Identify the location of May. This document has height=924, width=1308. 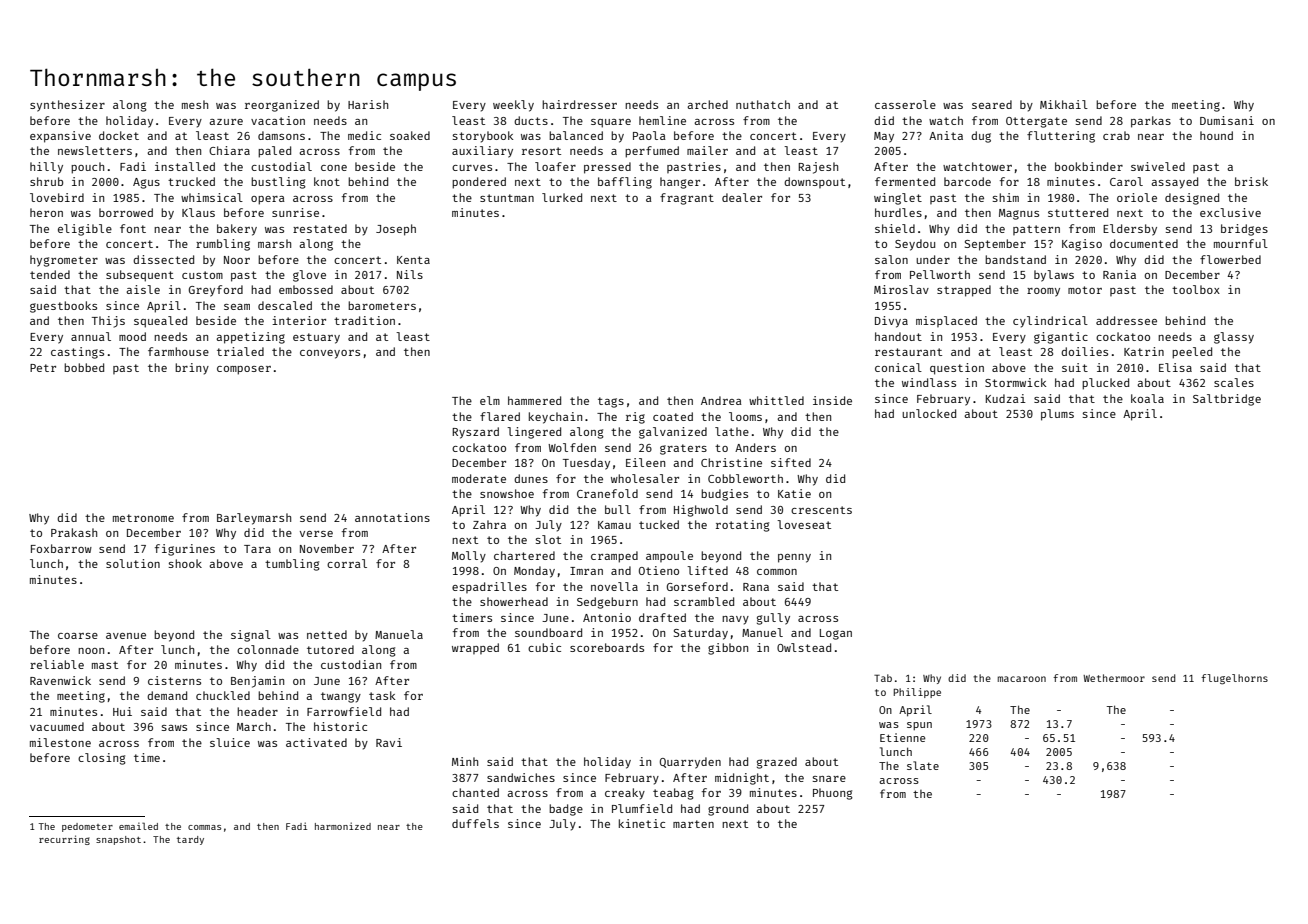
(884, 137).
